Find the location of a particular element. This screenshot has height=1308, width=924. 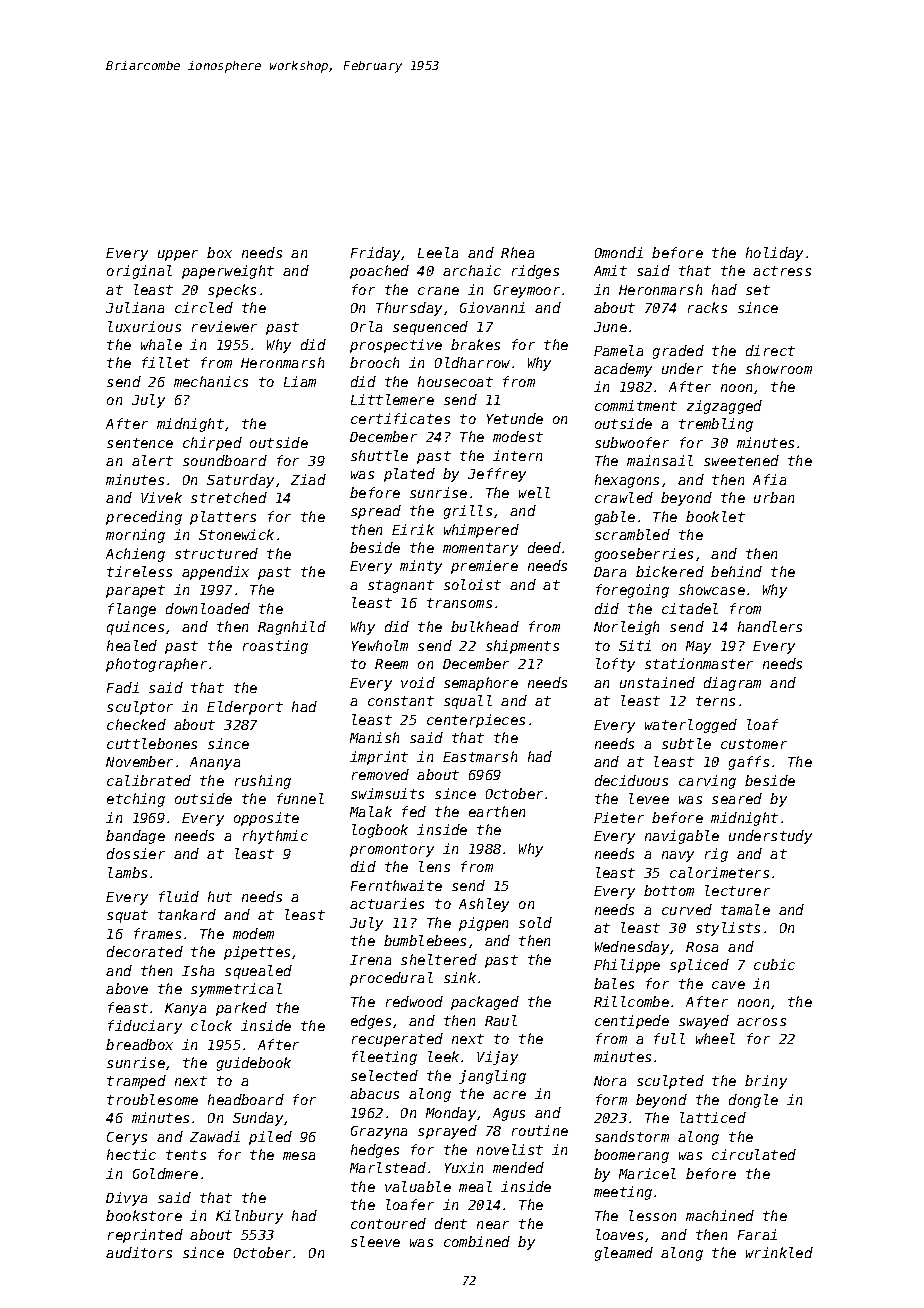

mesa is located at coordinates (299, 1156).
